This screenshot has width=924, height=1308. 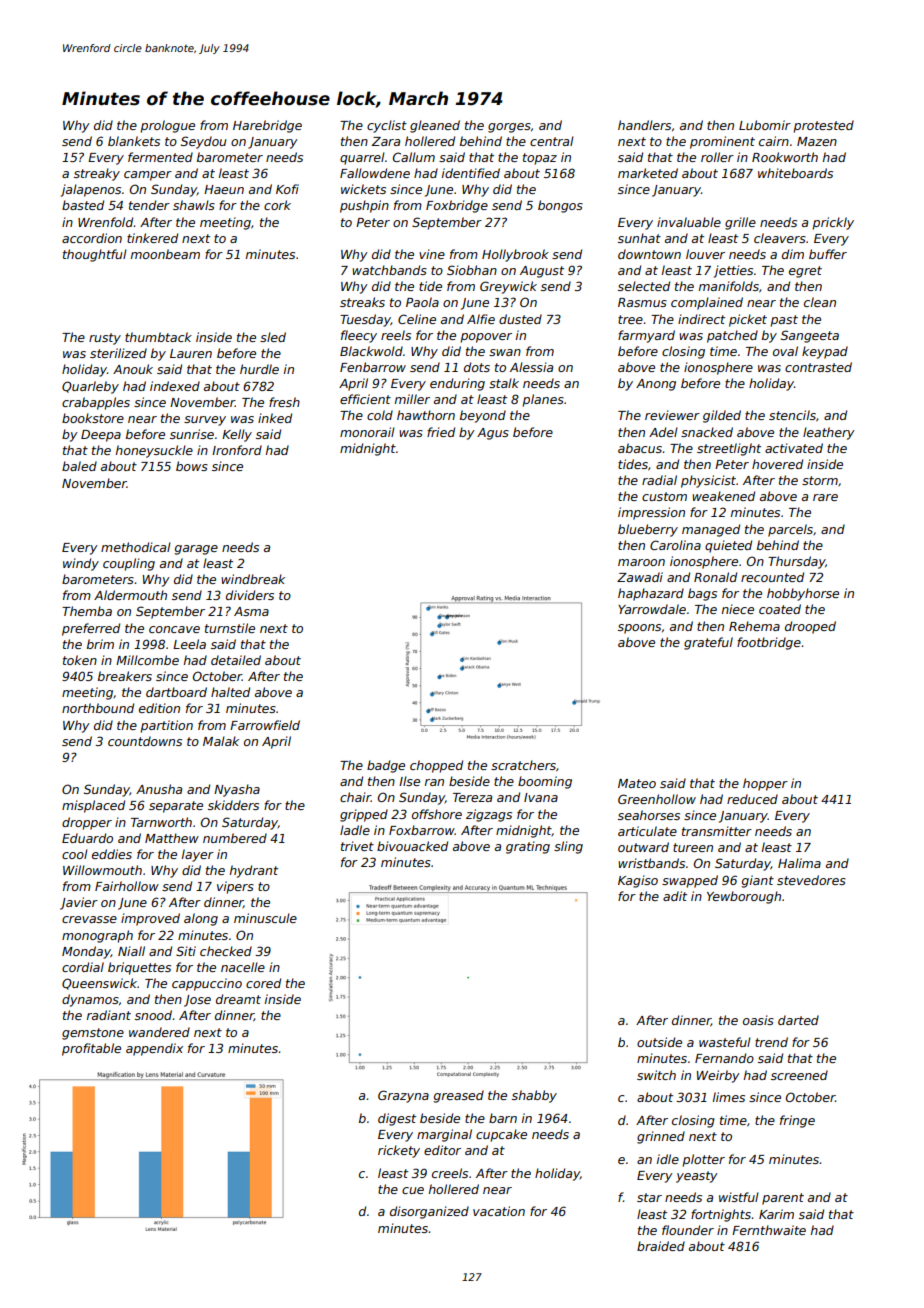 I want to click on hobbyhorse, so click(x=803, y=594).
